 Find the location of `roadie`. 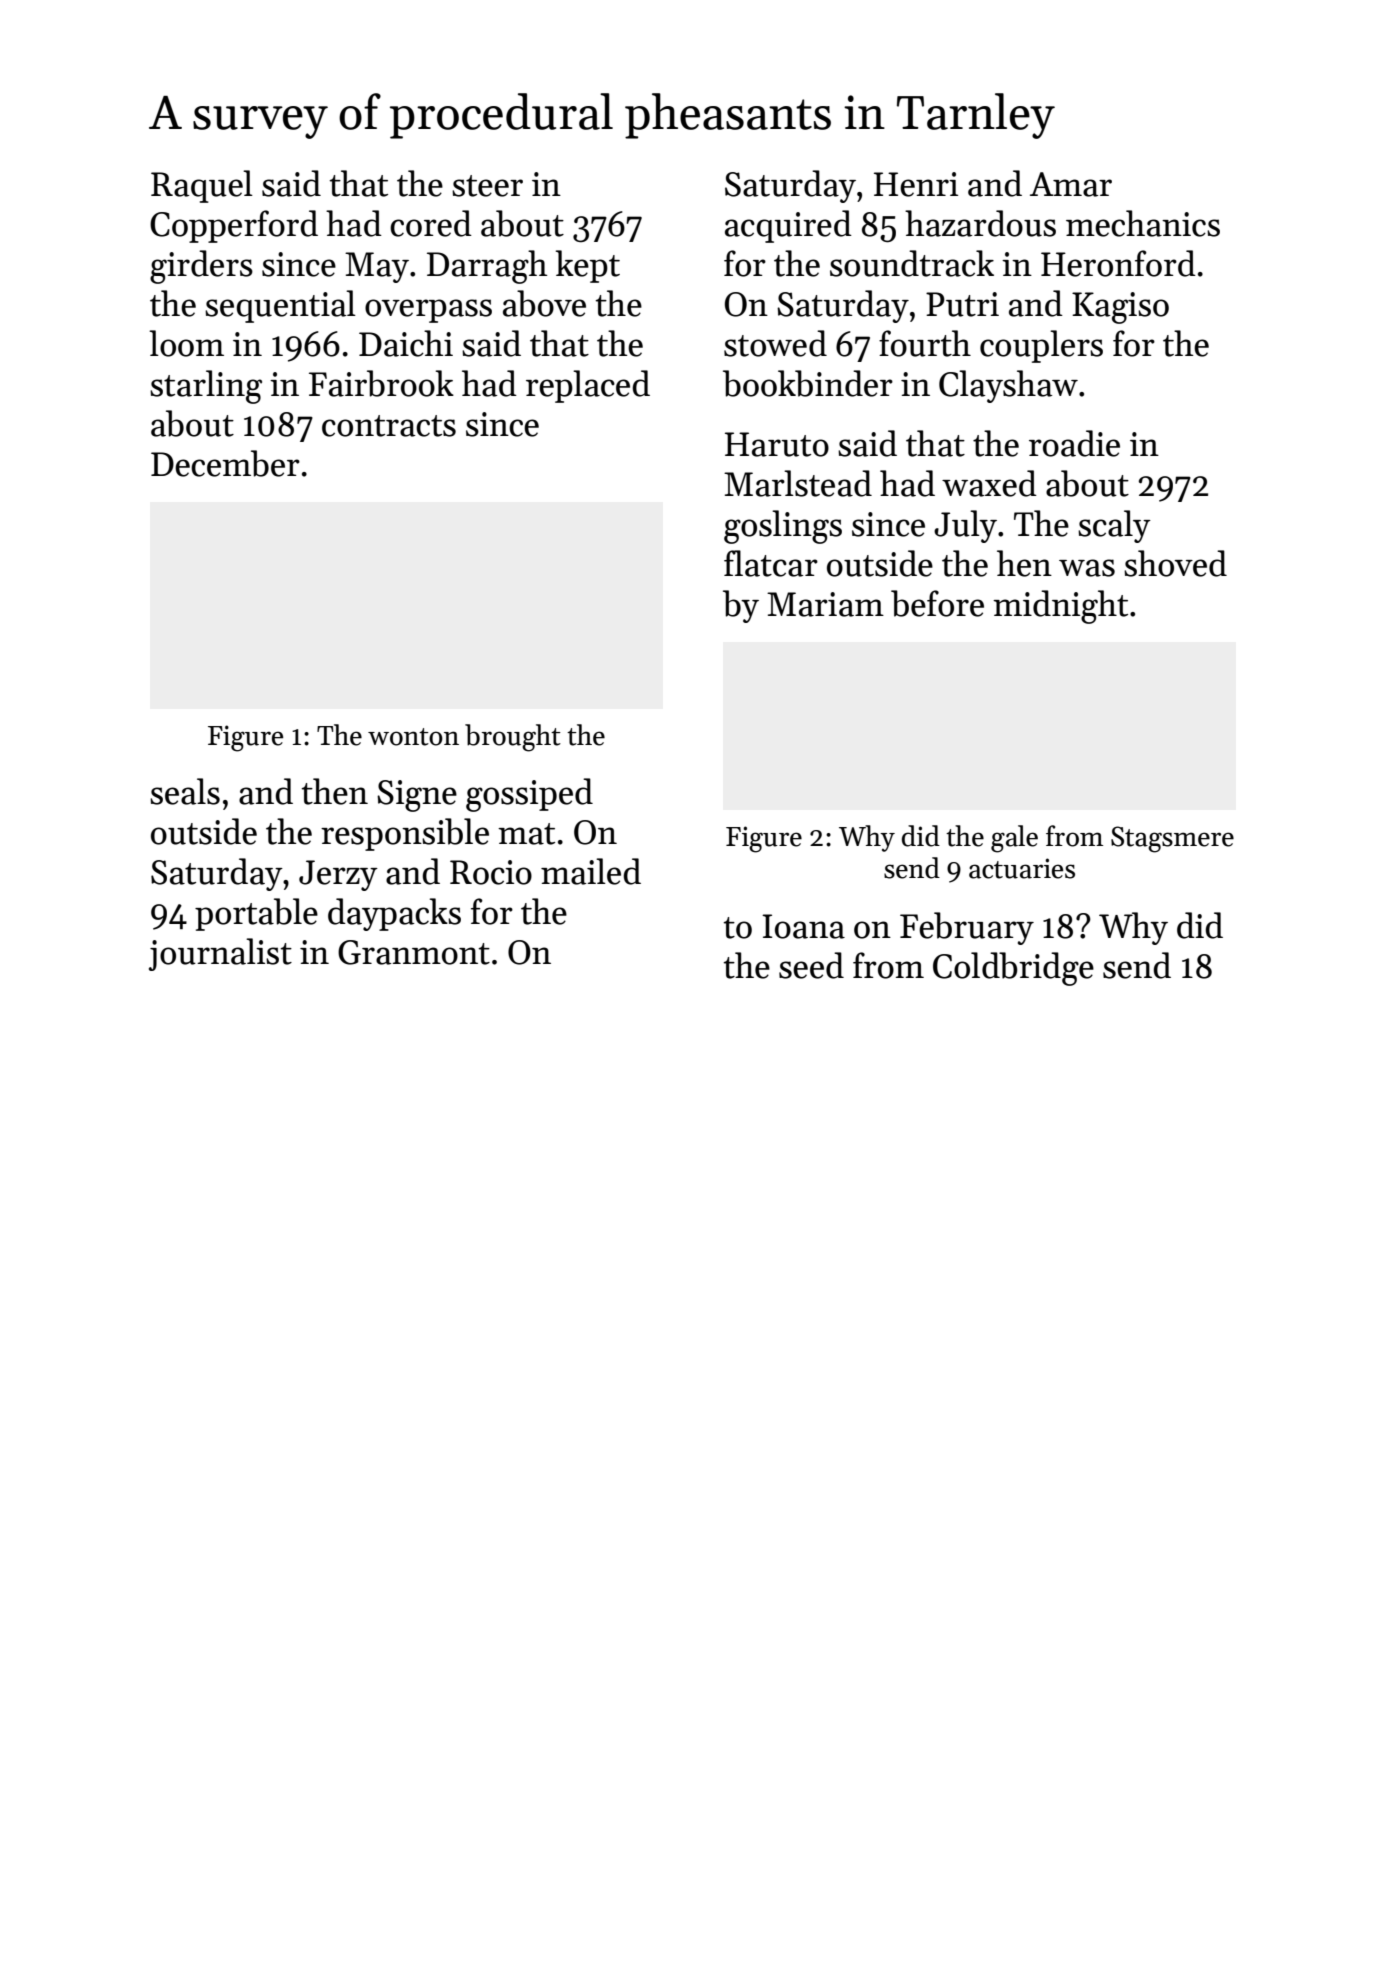

roadie is located at coordinates (1074, 443).
